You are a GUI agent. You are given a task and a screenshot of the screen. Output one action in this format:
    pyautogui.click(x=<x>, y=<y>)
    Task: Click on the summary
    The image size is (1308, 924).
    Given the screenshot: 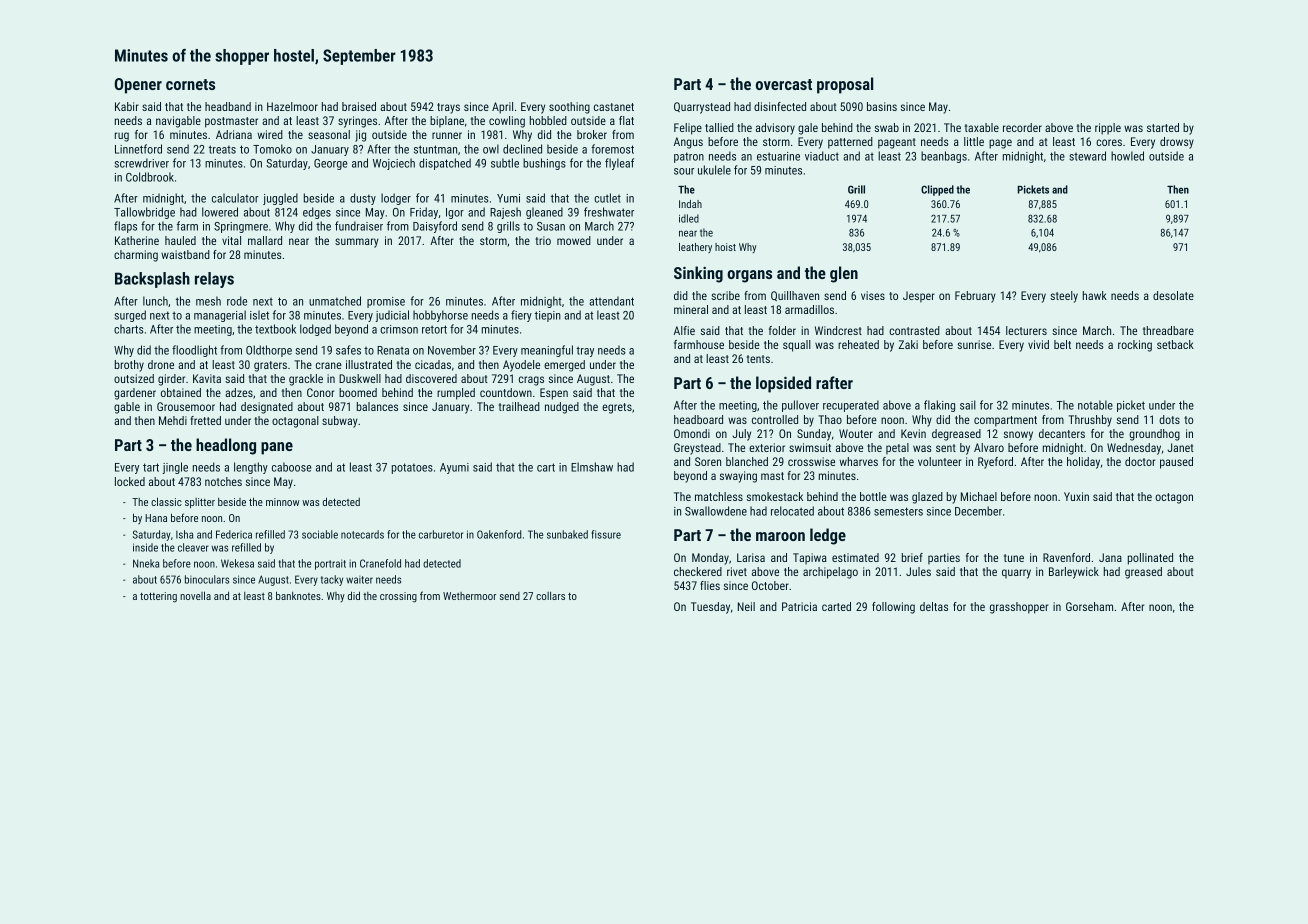 What is the action you would take?
    pyautogui.click(x=357, y=243)
